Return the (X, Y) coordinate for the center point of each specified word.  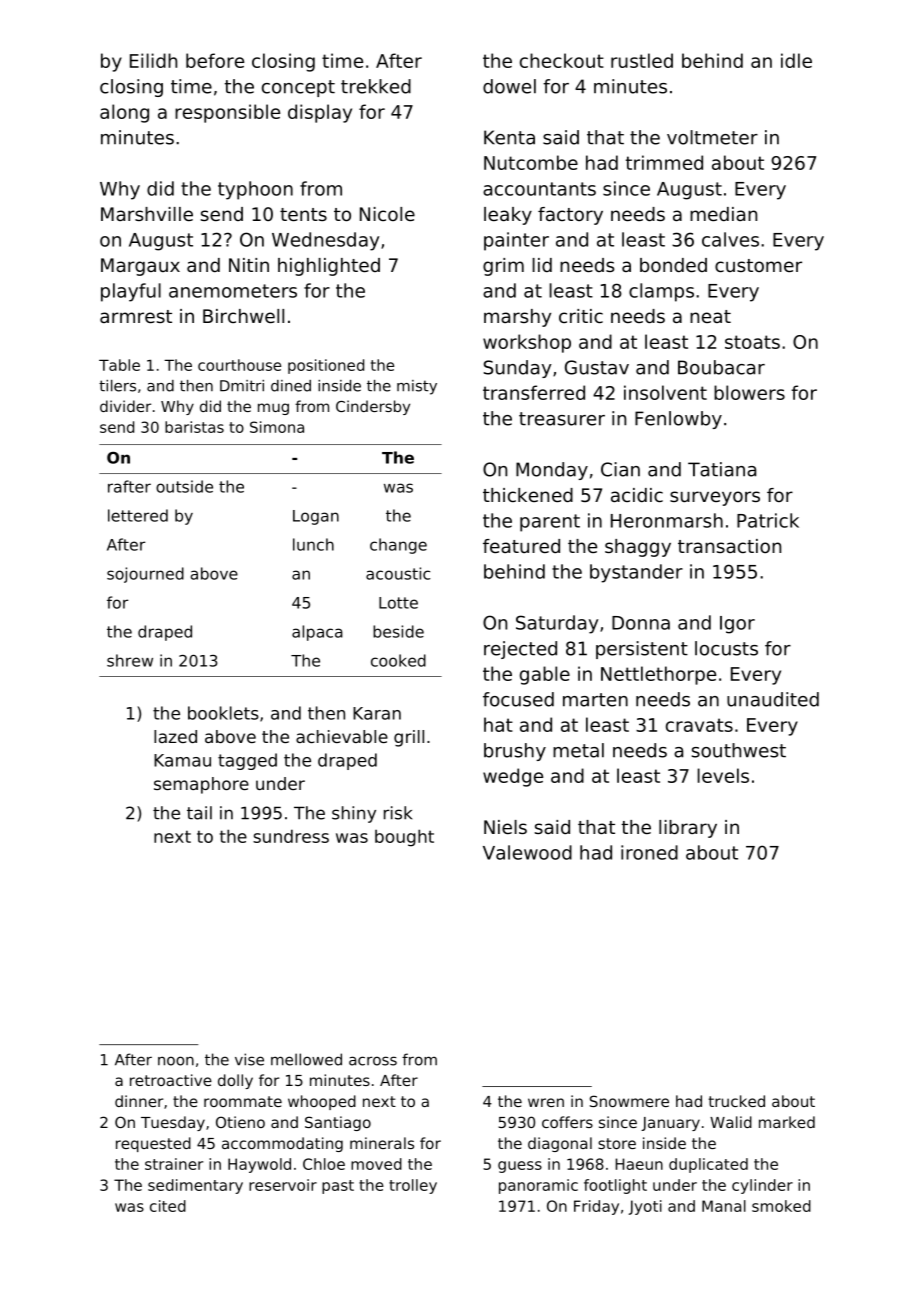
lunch (313, 544)
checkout (562, 60)
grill (409, 738)
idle (796, 60)
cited (168, 1206)
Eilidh (153, 60)
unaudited (773, 699)
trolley (413, 1186)
